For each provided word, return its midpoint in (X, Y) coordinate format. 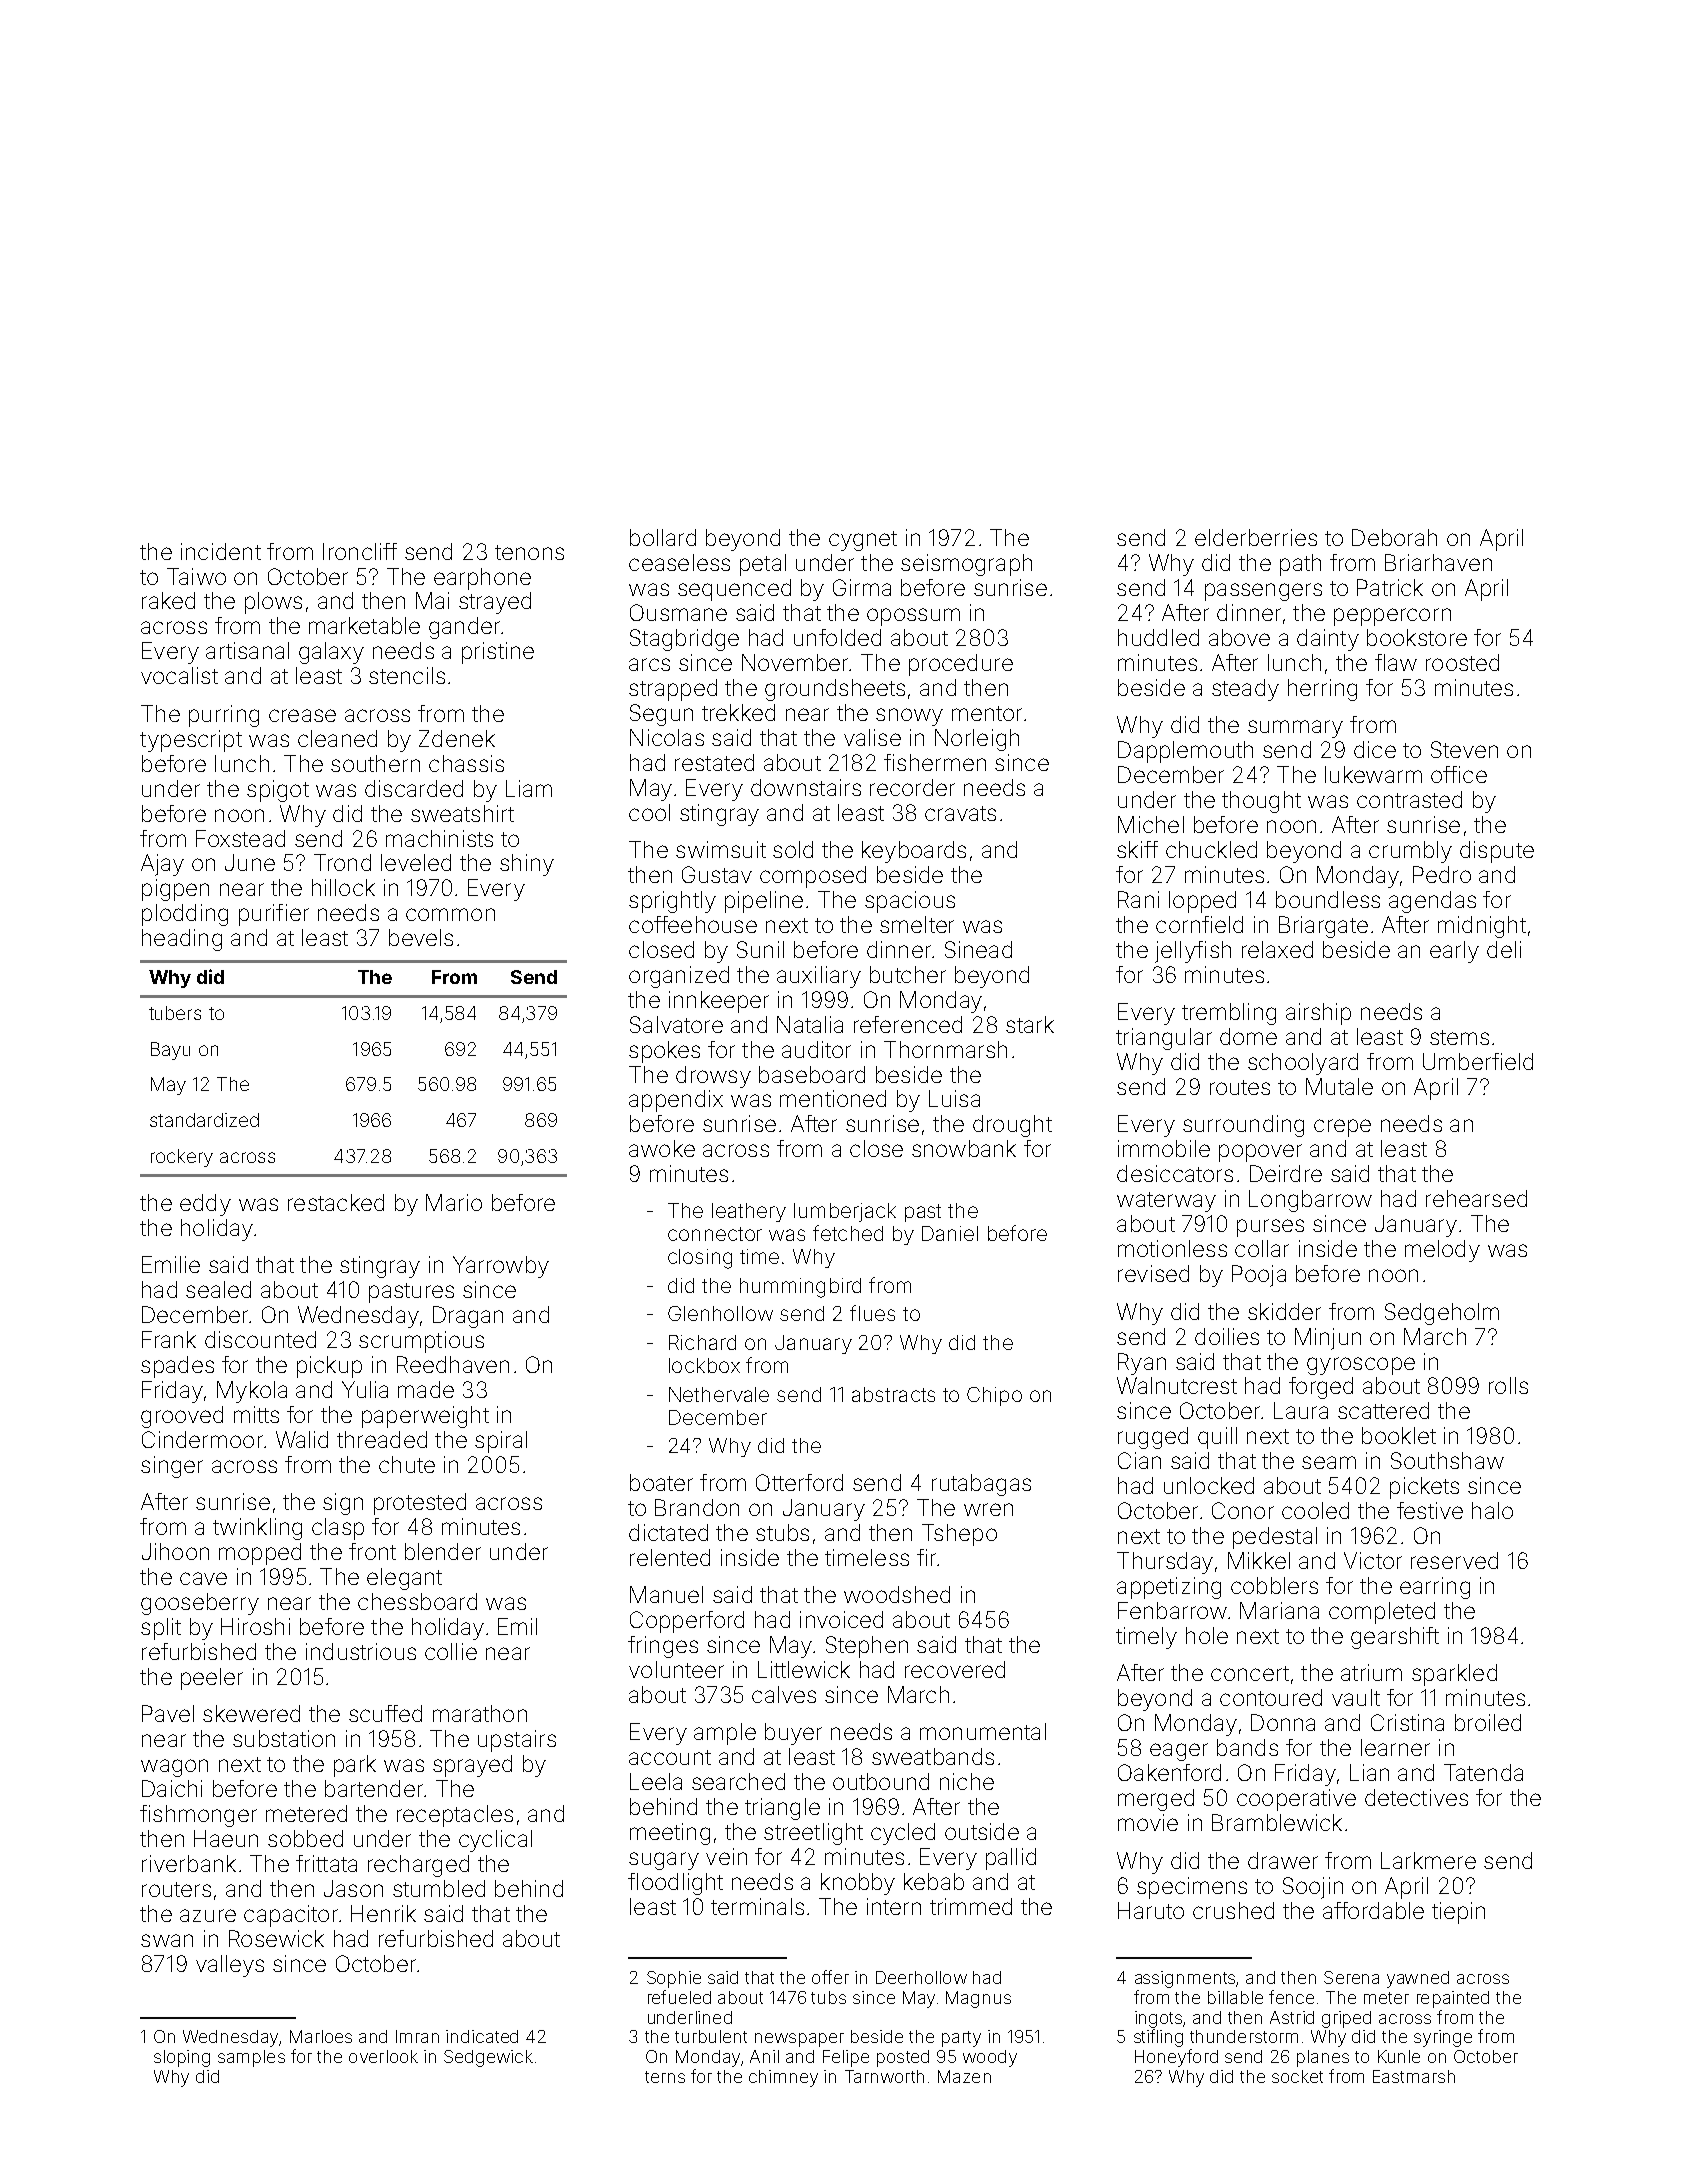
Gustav (717, 874)
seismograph (966, 565)
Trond (342, 862)
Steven (1464, 749)
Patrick (1390, 587)
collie (451, 1651)
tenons (529, 552)
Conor (1243, 1510)
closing (700, 1259)
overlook (383, 2056)
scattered (1383, 1410)
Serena (1351, 1977)
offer (830, 1977)
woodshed (897, 1594)
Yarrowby (501, 1267)
